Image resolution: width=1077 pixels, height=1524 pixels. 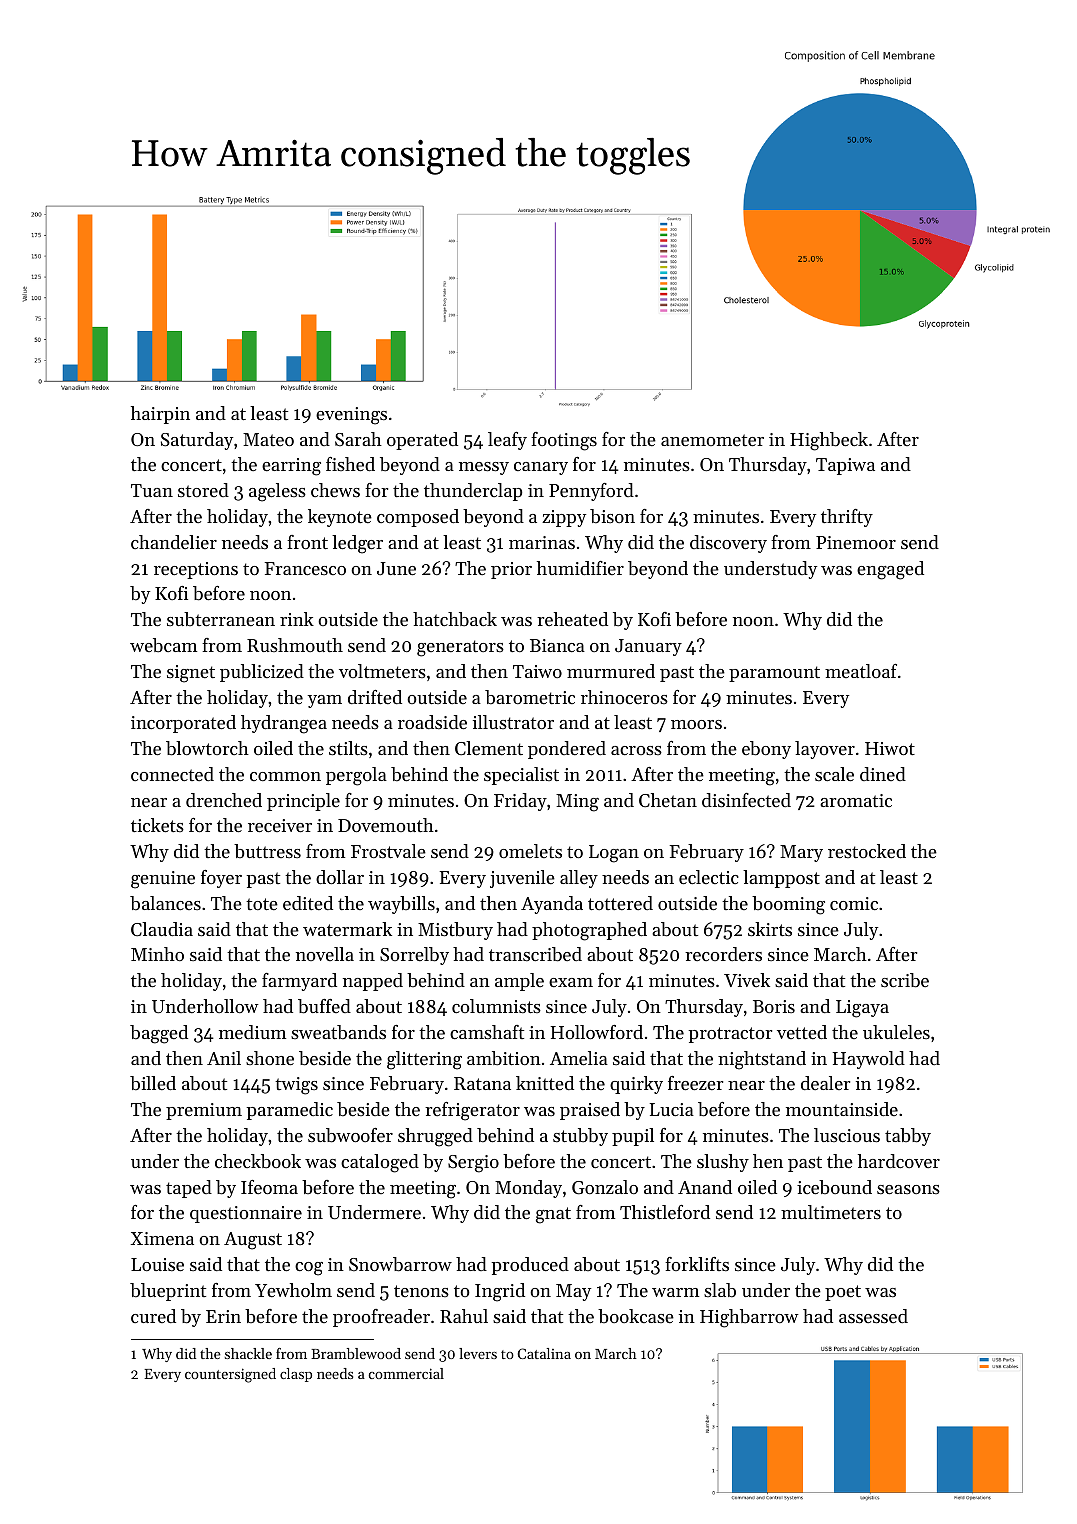 What do you see at coordinates (280, 825) in the document?
I see `receiver` at bounding box center [280, 825].
